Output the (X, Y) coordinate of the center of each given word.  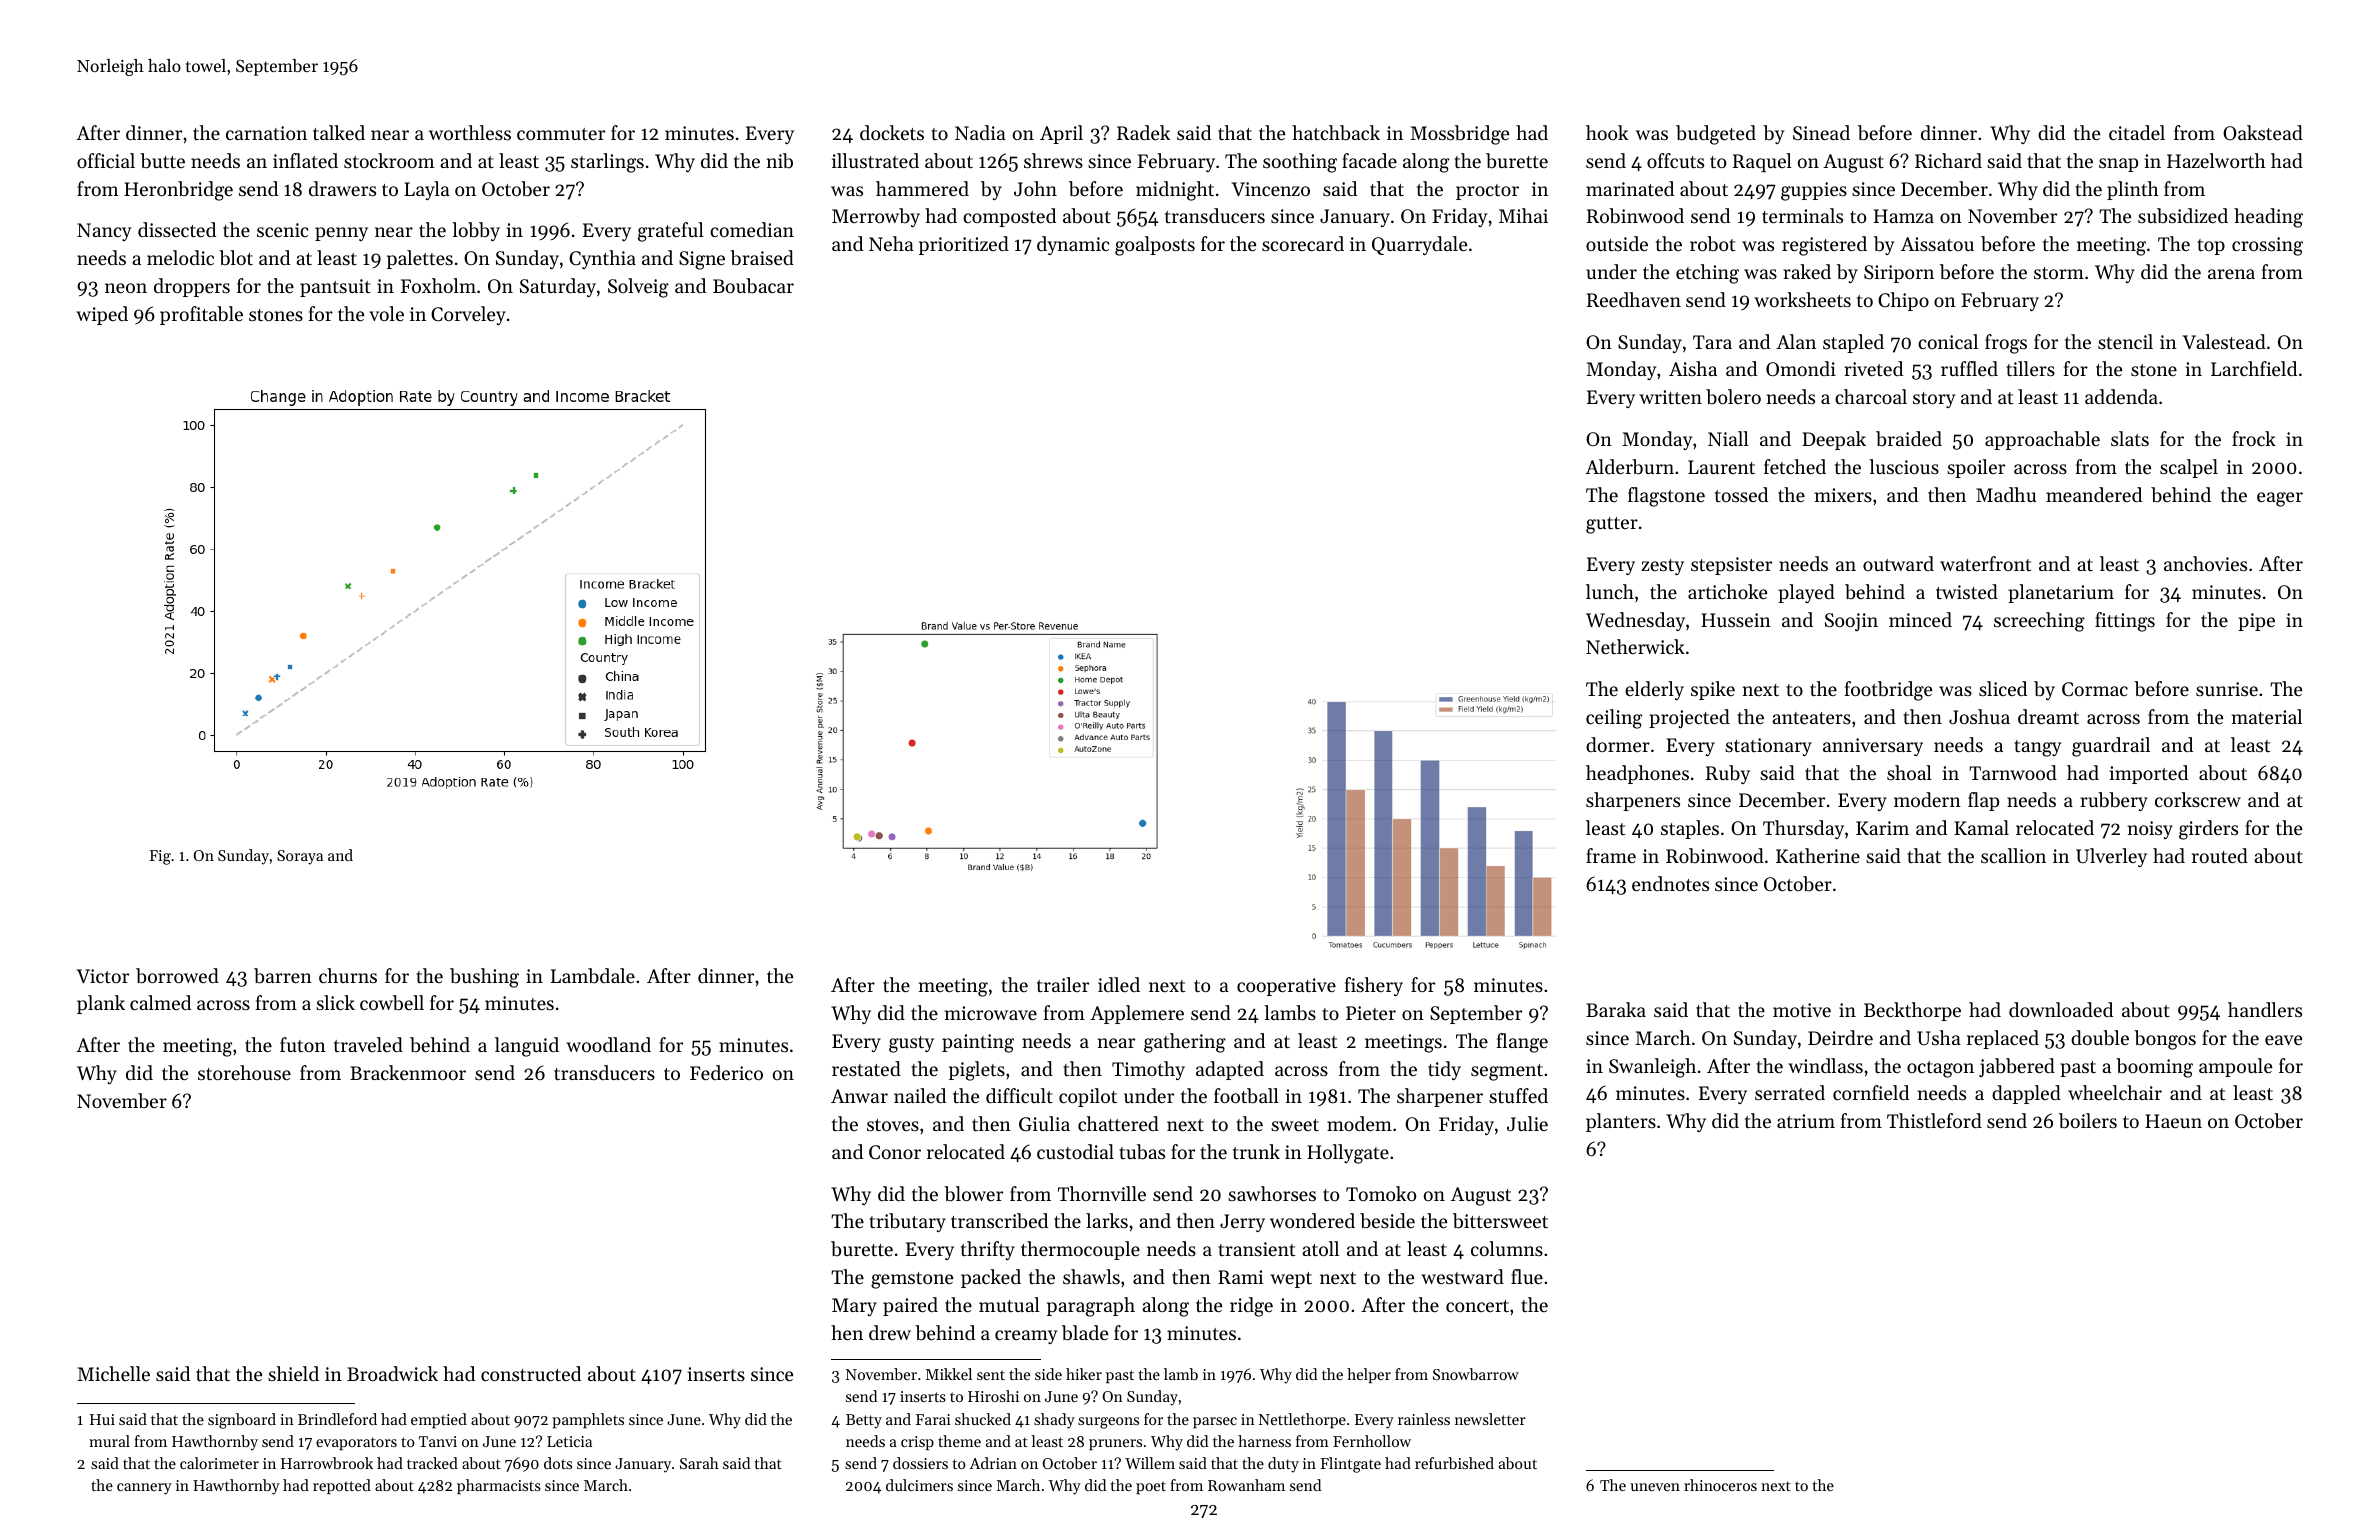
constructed (531, 1373)
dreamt (2048, 716)
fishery (1374, 986)
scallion (2013, 855)
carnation (266, 133)
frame (1611, 855)
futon (303, 1044)
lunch (1610, 591)
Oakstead (2263, 132)
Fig (160, 857)
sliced (2003, 688)
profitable (201, 315)
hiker (1084, 1374)
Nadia (980, 132)
